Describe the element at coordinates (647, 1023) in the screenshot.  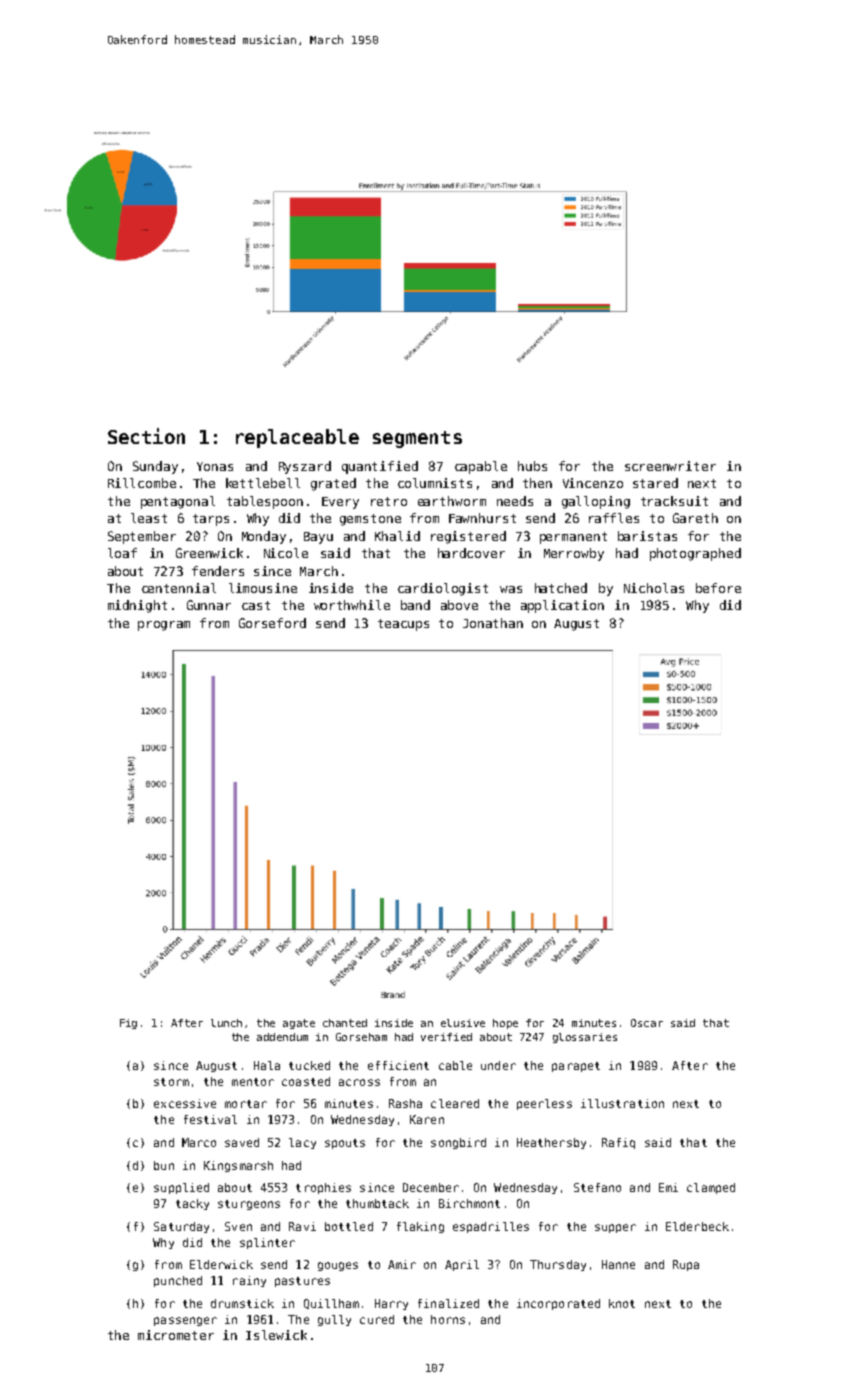
I see `Oscar` at that location.
